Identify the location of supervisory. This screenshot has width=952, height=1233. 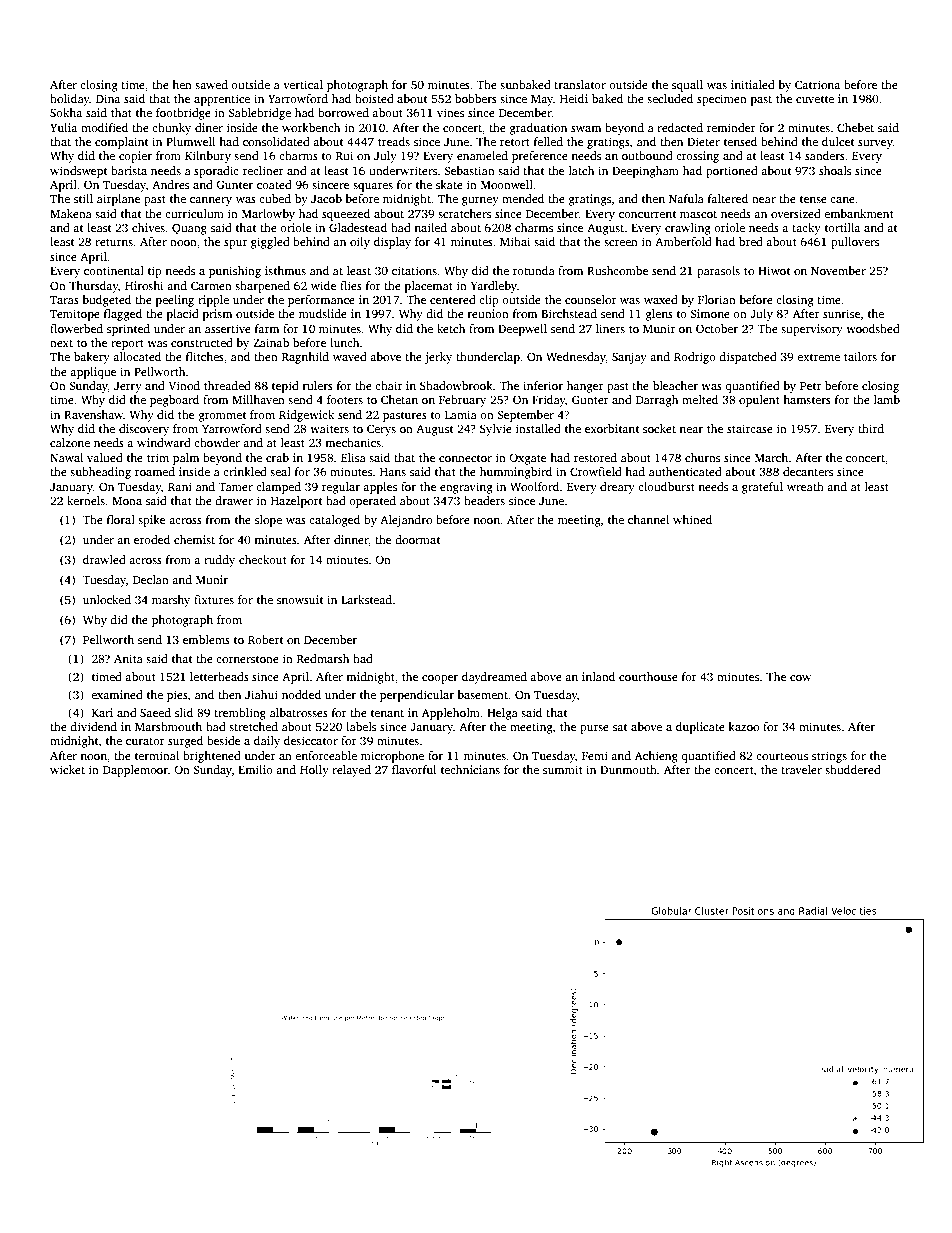
(812, 330).
